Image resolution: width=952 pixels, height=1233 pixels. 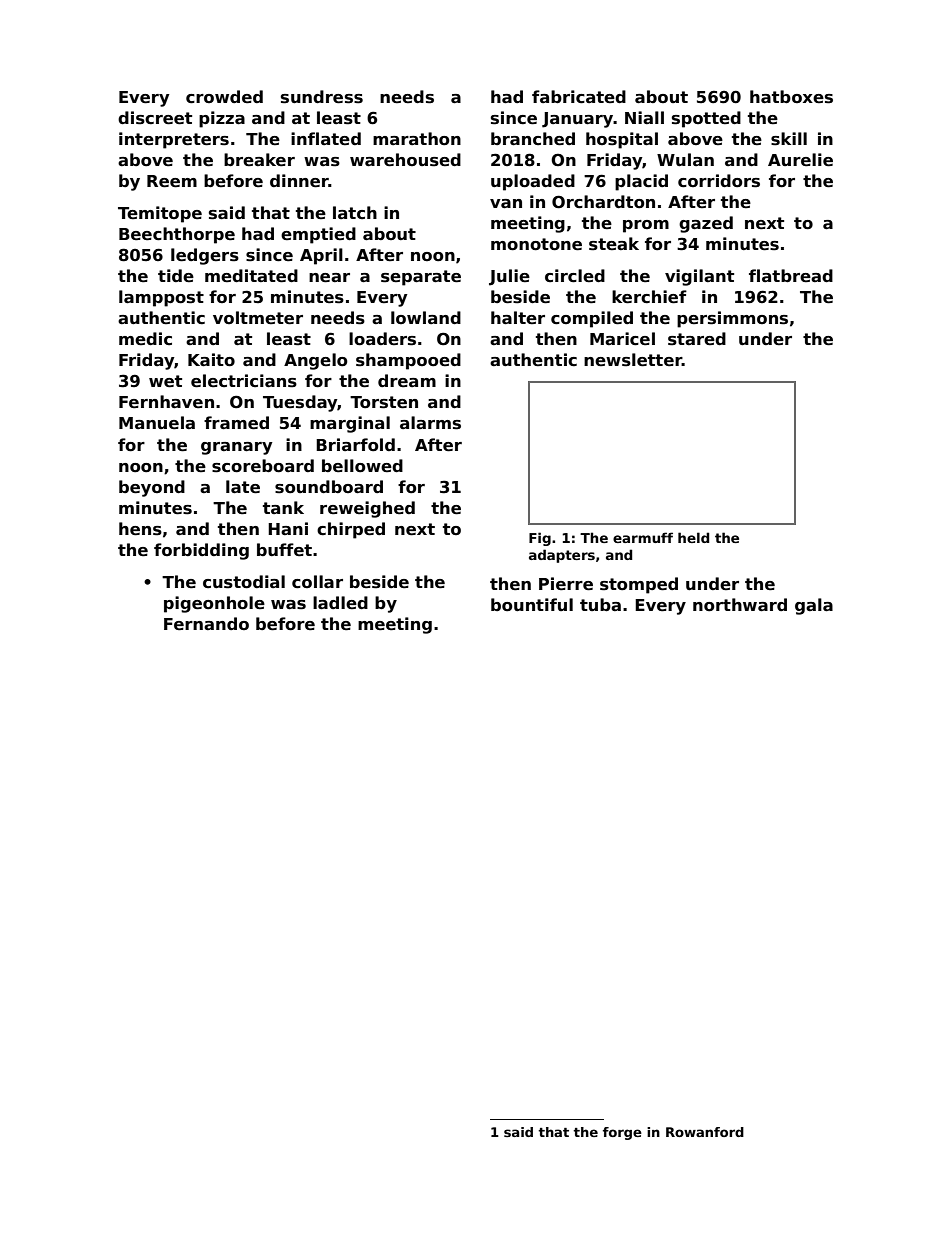 What do you see at coordinates (600, 604) in the image?
I see `tuba` at bounding box center [600, 604].
